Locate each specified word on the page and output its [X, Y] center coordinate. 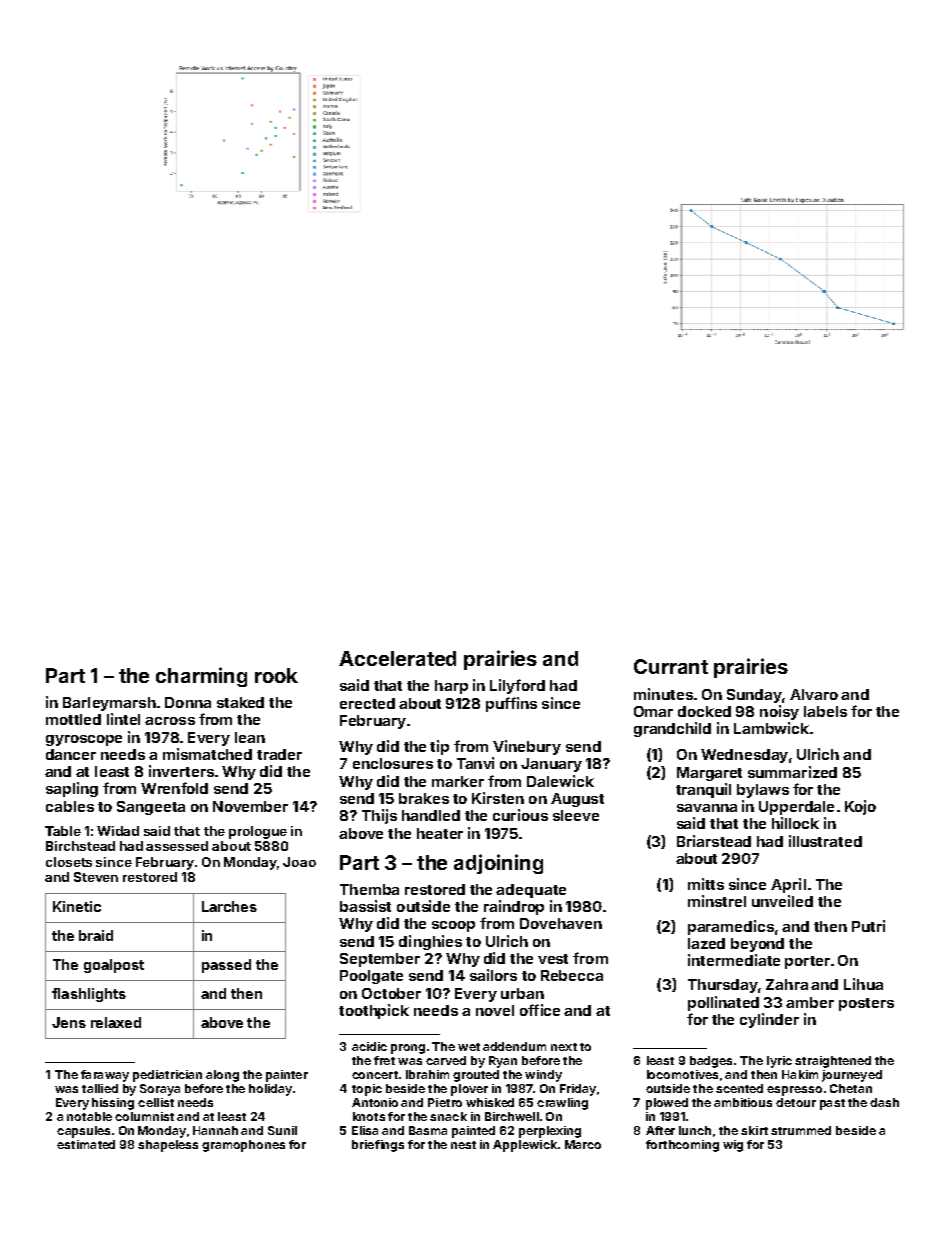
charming [201, 677]
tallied [100, 1088]
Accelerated [397, 658]
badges [711, 1062]
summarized [792, 772]
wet [469, 1047]
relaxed [116, 1022]
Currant [671, 666]
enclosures [393, 763]
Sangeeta [151, 808]
